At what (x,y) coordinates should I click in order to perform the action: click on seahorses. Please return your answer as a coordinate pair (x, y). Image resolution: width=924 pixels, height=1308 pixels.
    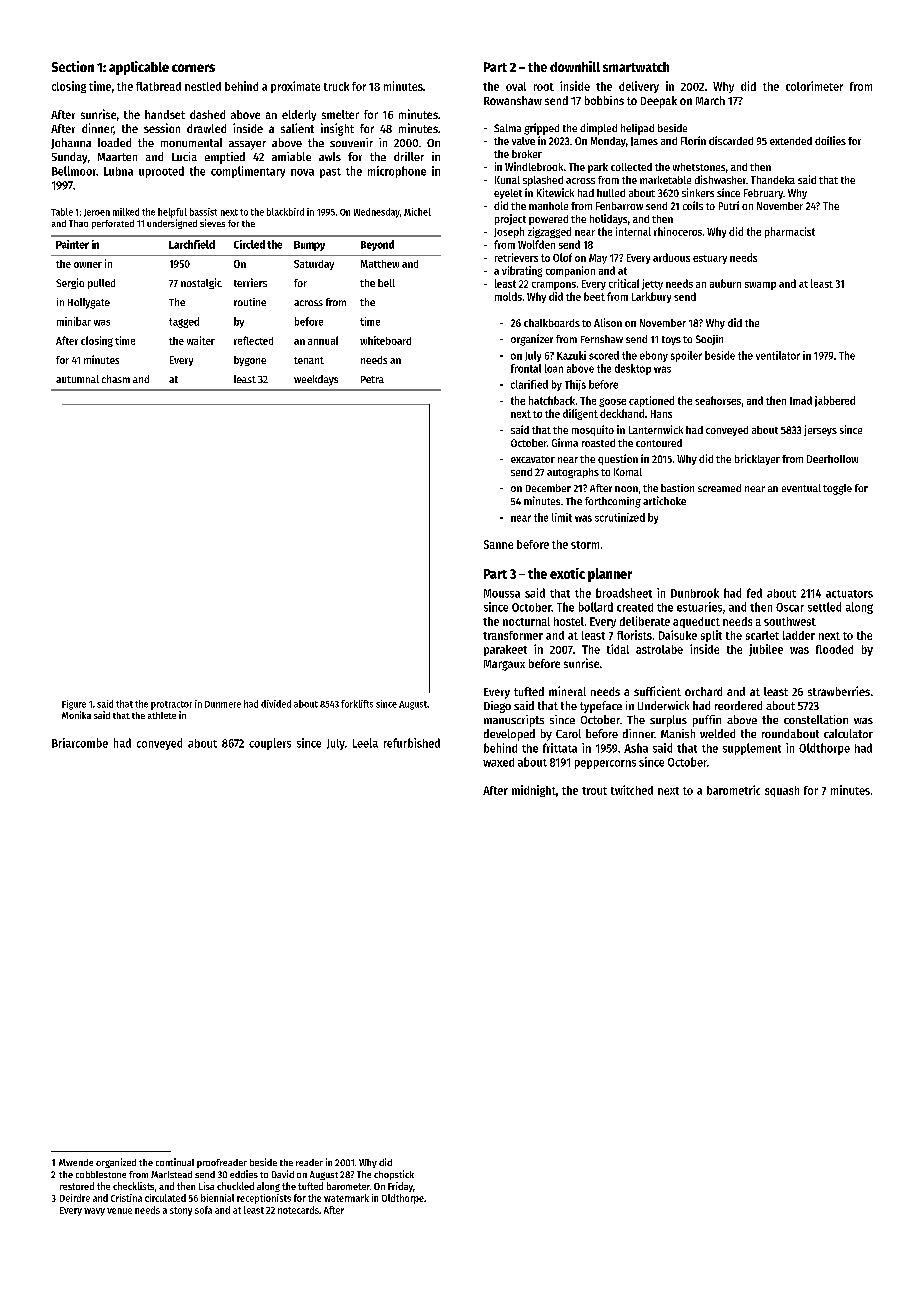
    Looking at the image, I should click on (718, 400).
